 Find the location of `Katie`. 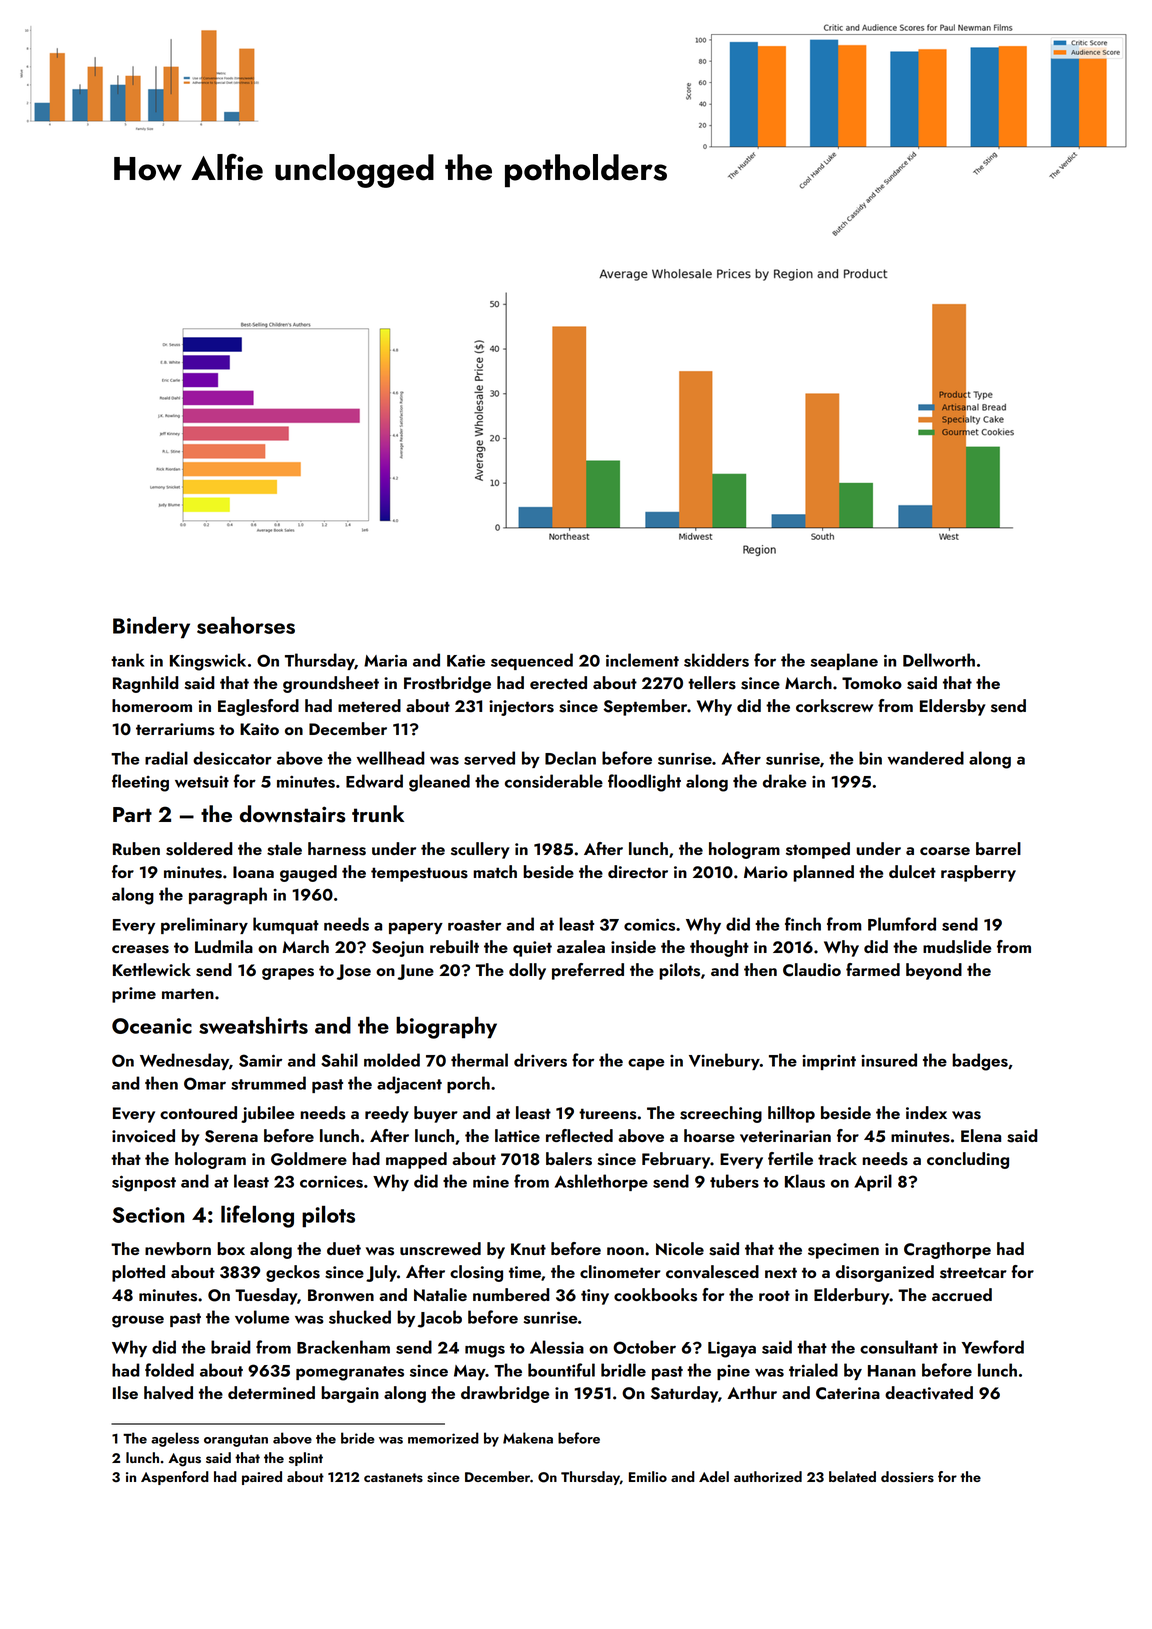

Katie is located at coordinates (466, 661).
